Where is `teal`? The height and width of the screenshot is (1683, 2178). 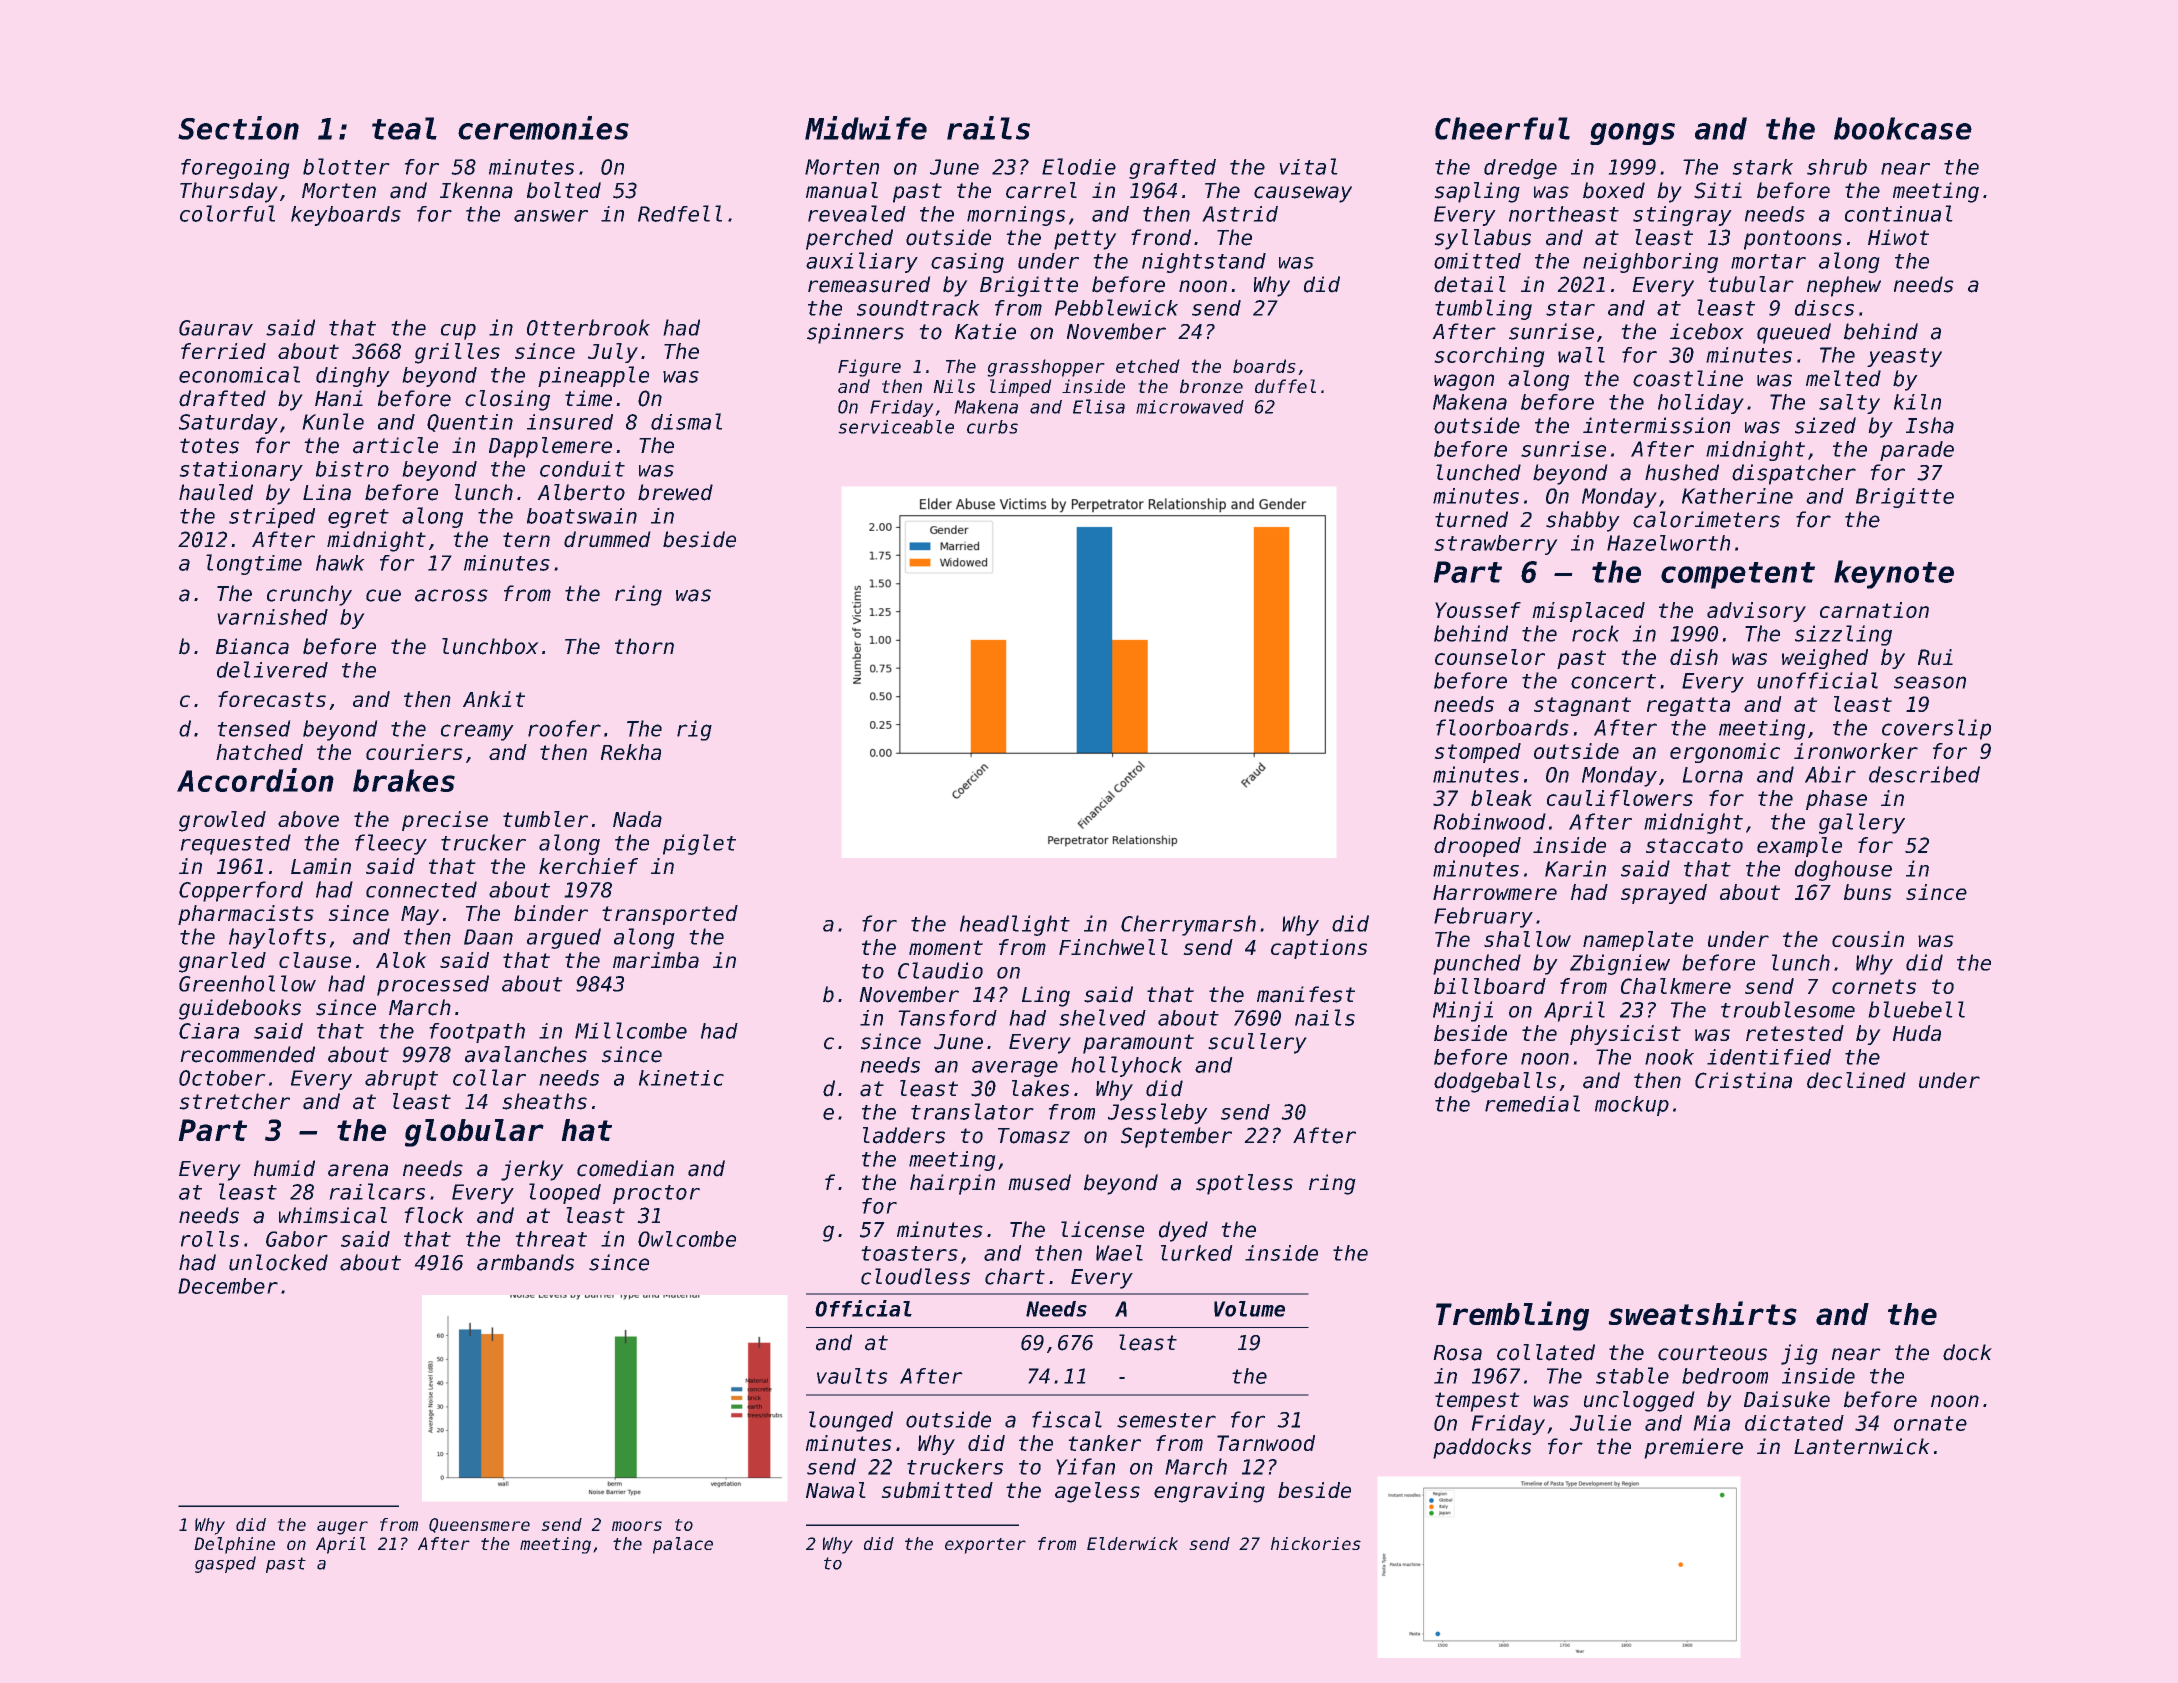 teal is located at coordinates (404, 128).
